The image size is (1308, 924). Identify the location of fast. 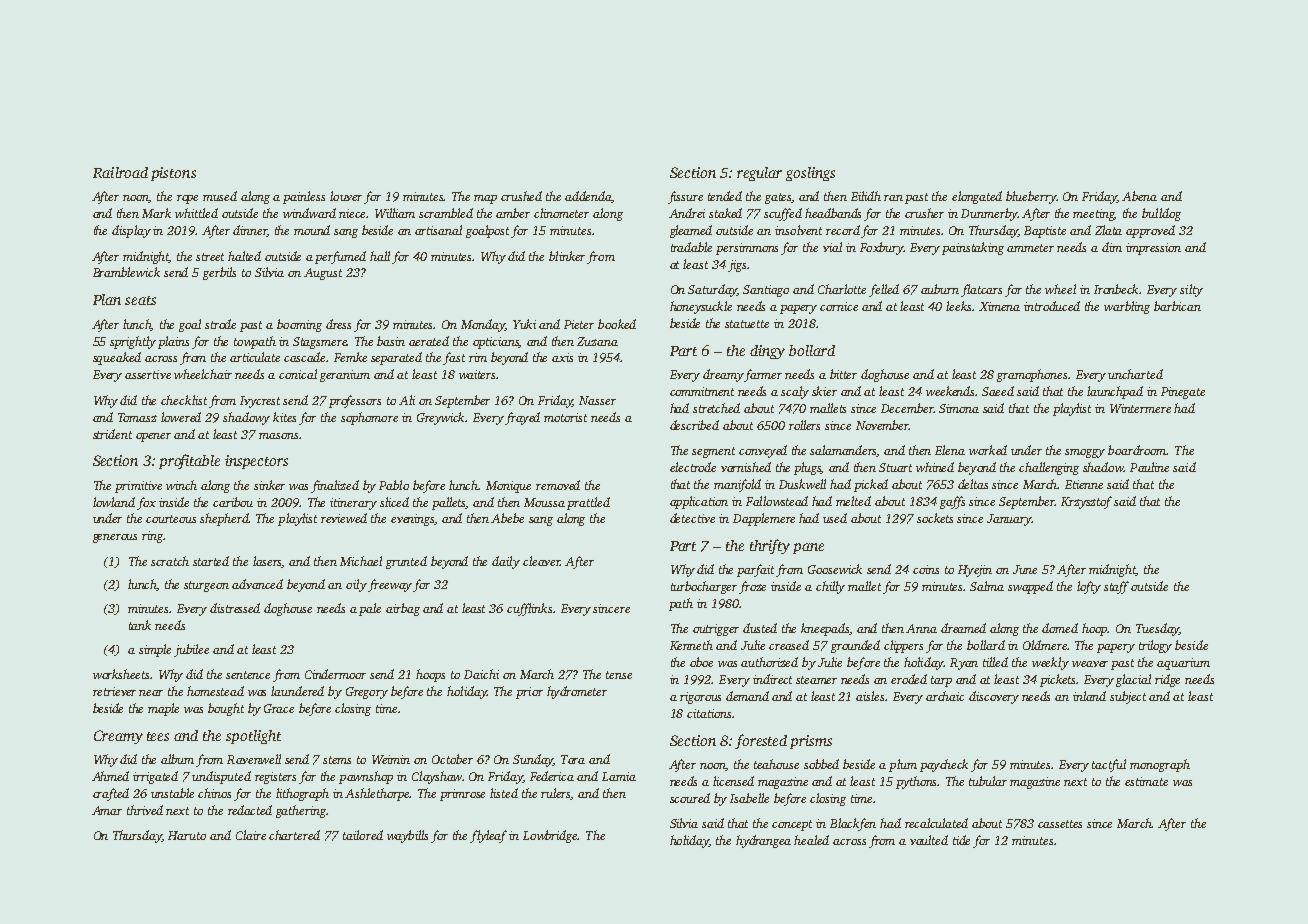
(454, 358).
